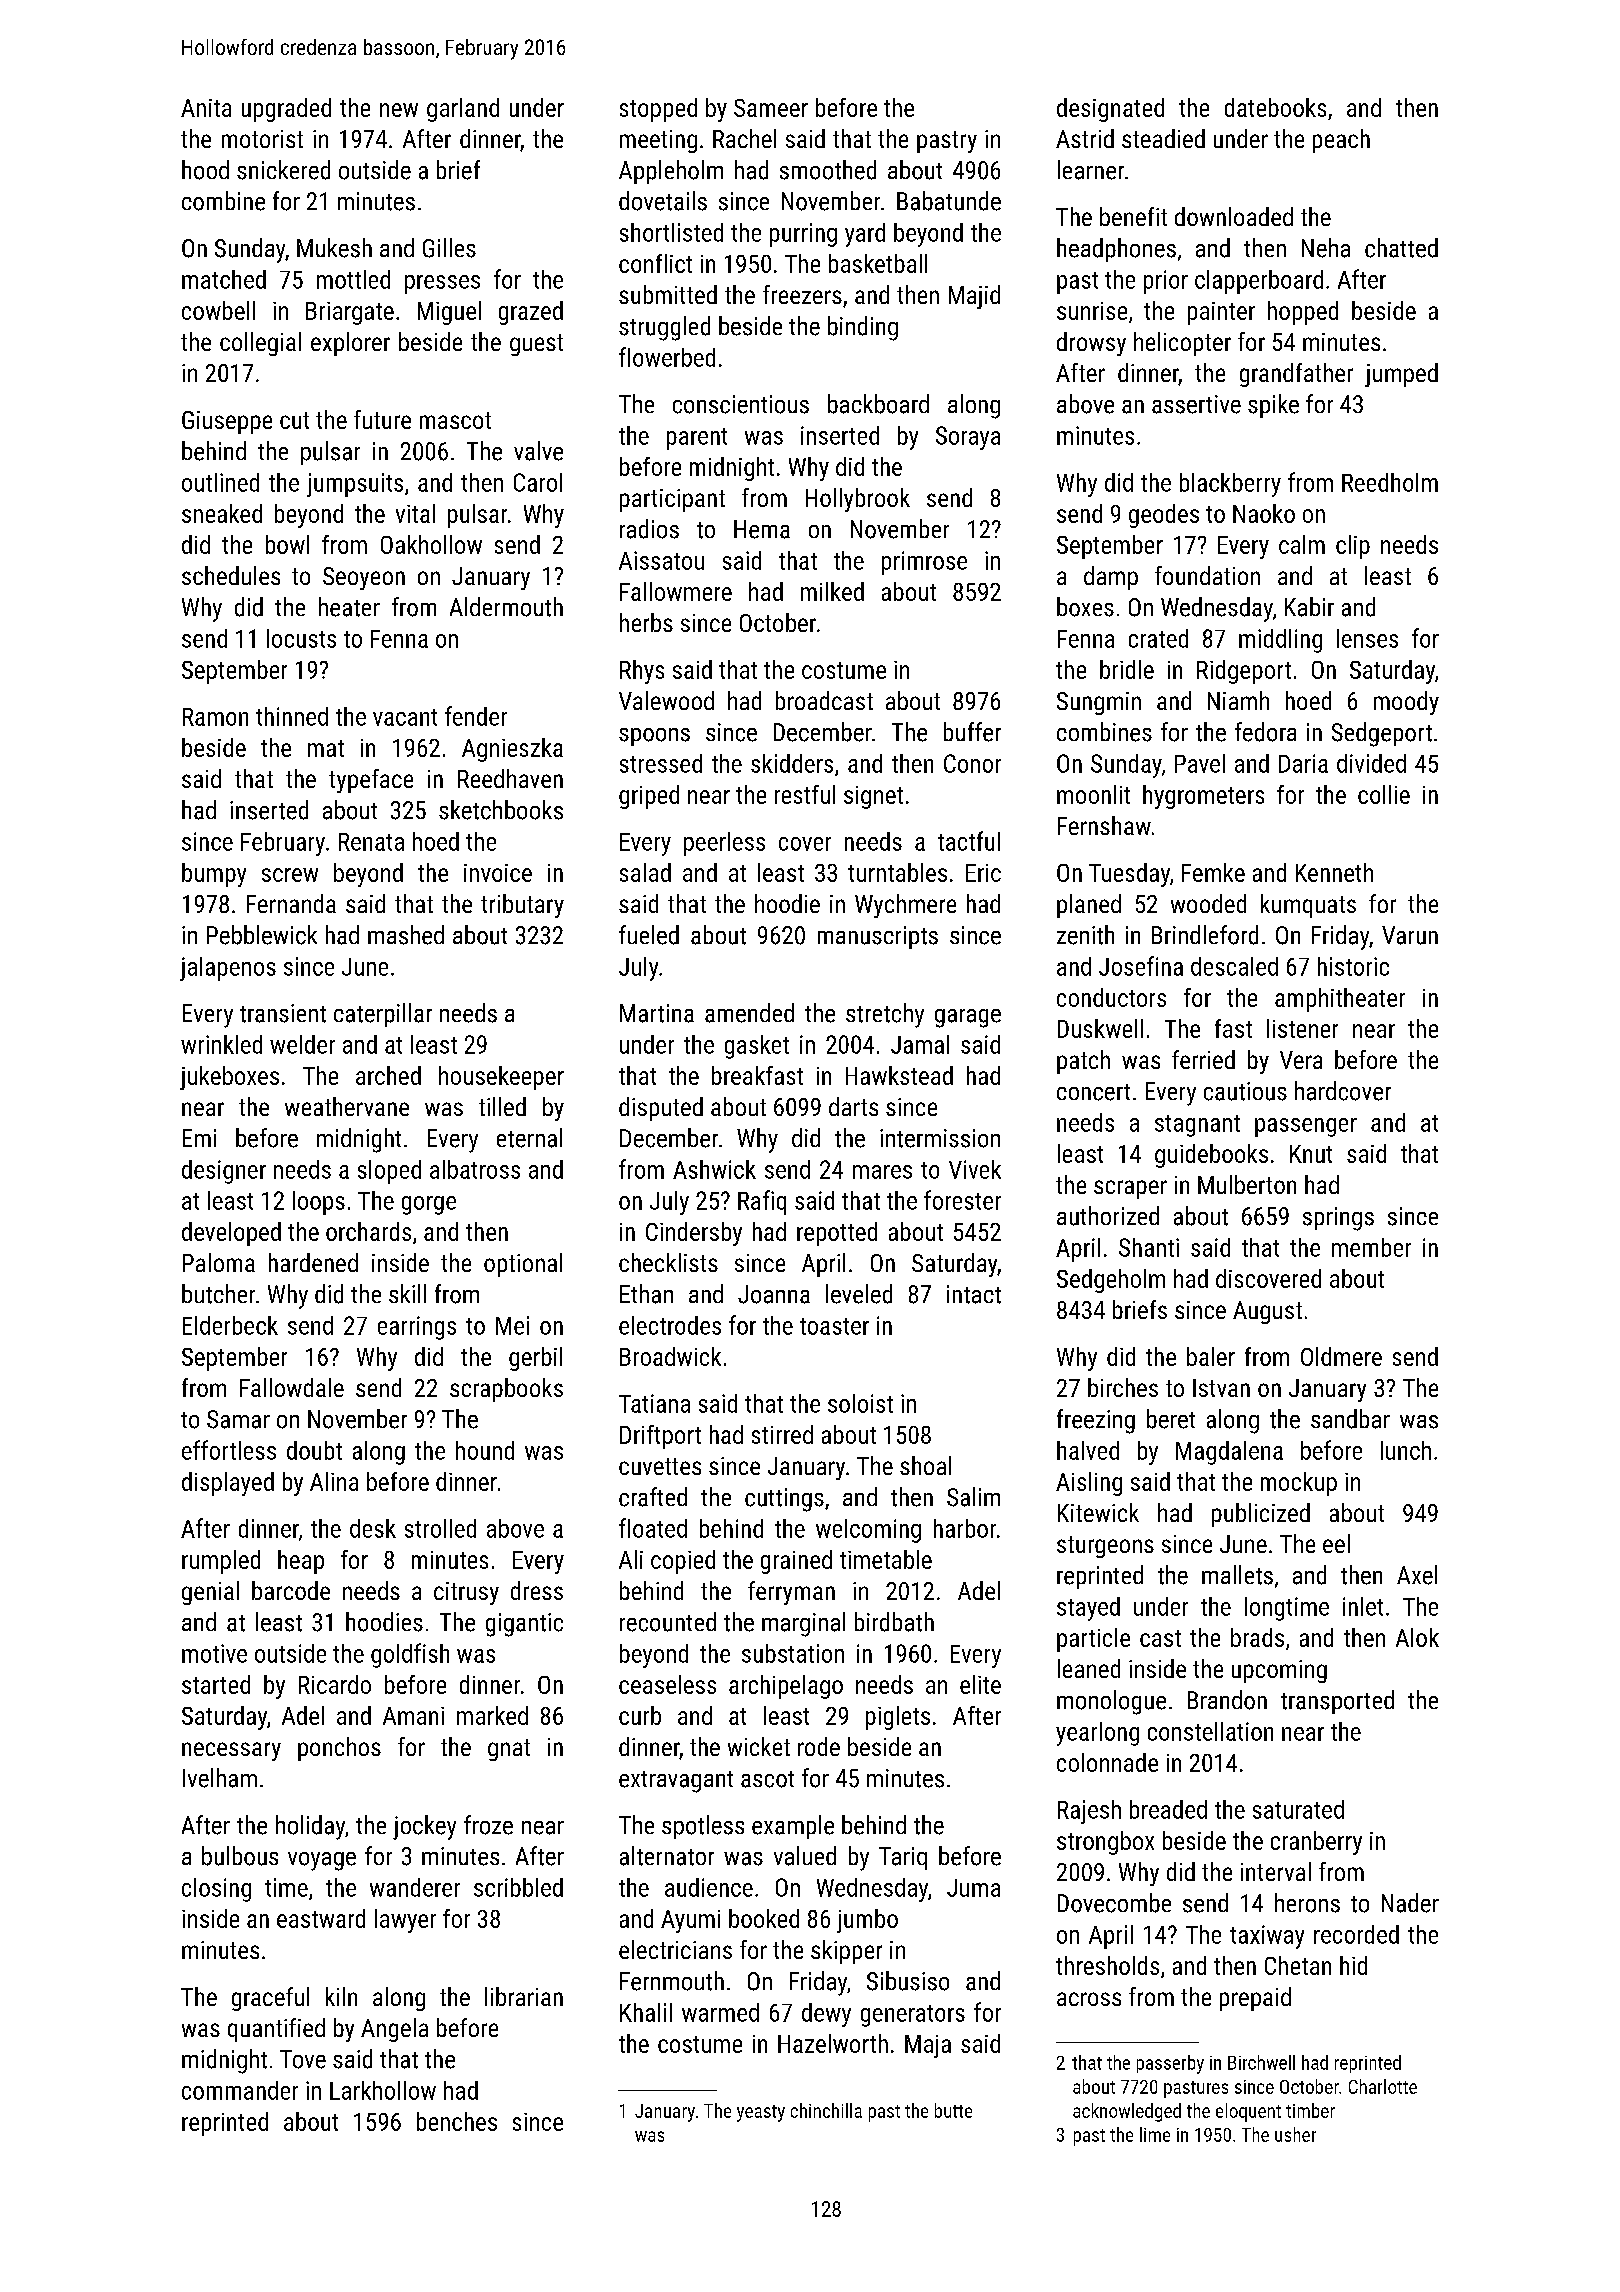  Describe the element at coordinates (965, 1528) in the screenshot. I see `harbor` at that location.
